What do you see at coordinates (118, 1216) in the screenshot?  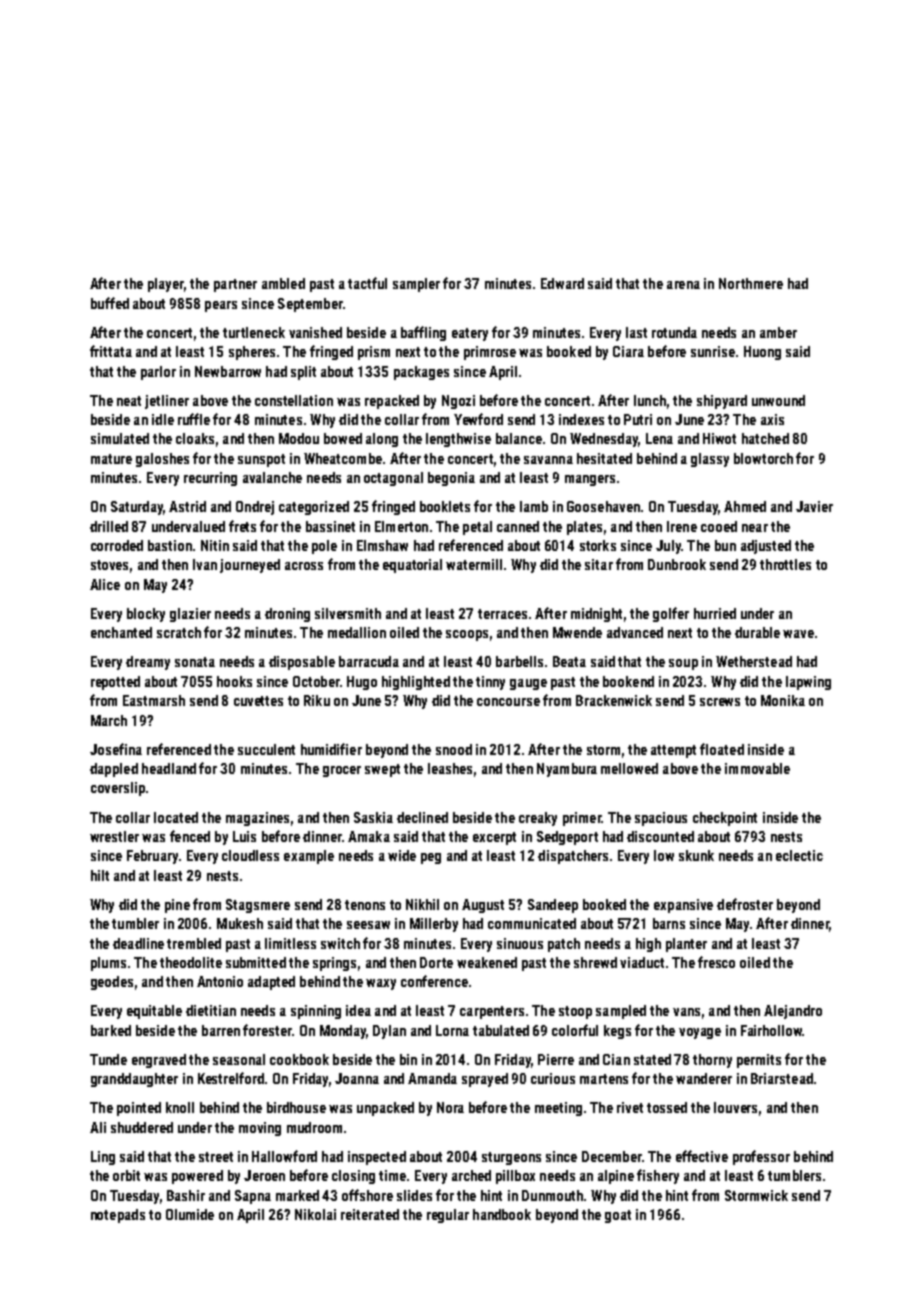 I see `notepads` at bounding box center [118, 1216].
